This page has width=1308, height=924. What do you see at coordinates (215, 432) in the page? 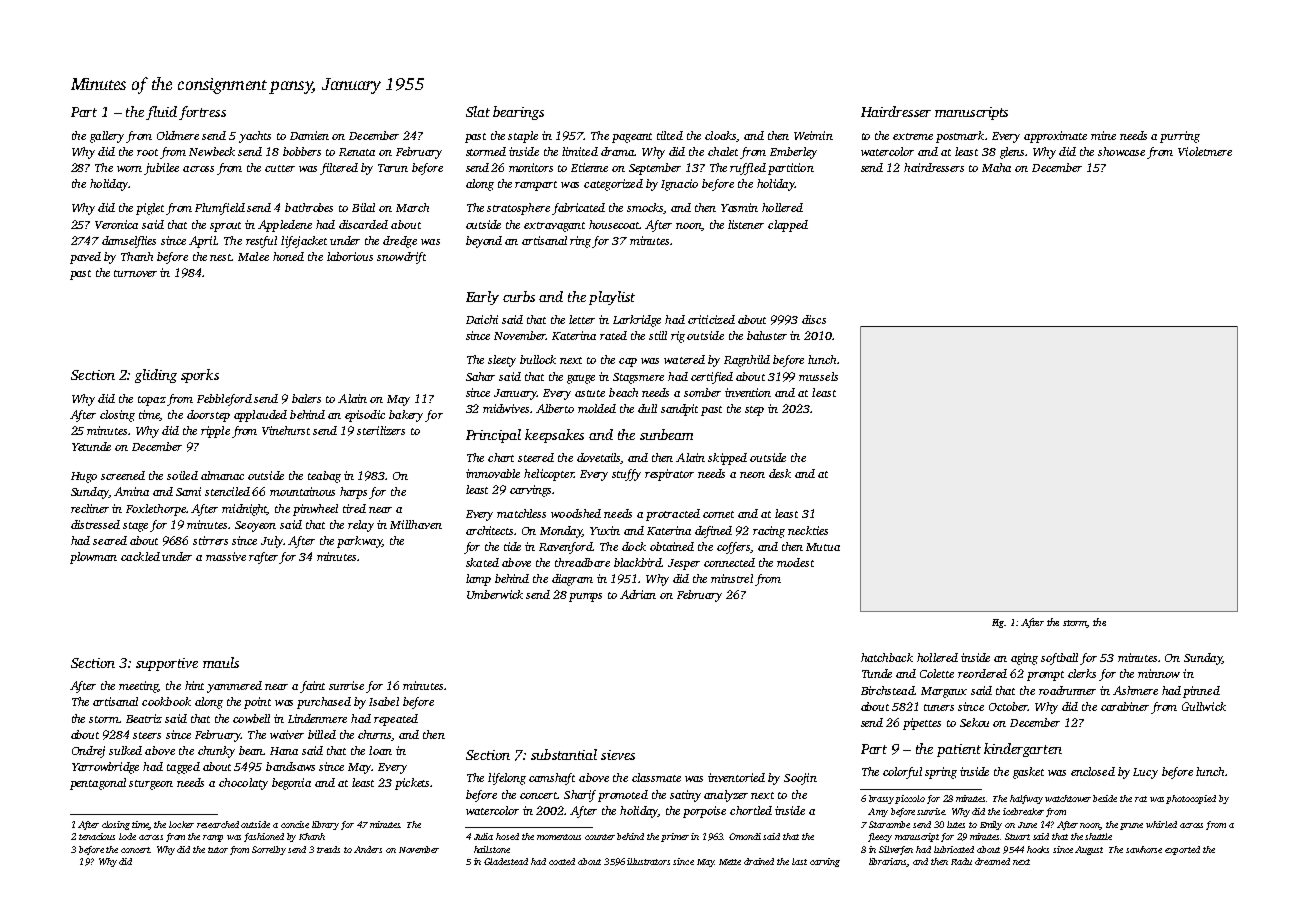
I see `ripple` at bounding box center [215, 432].
